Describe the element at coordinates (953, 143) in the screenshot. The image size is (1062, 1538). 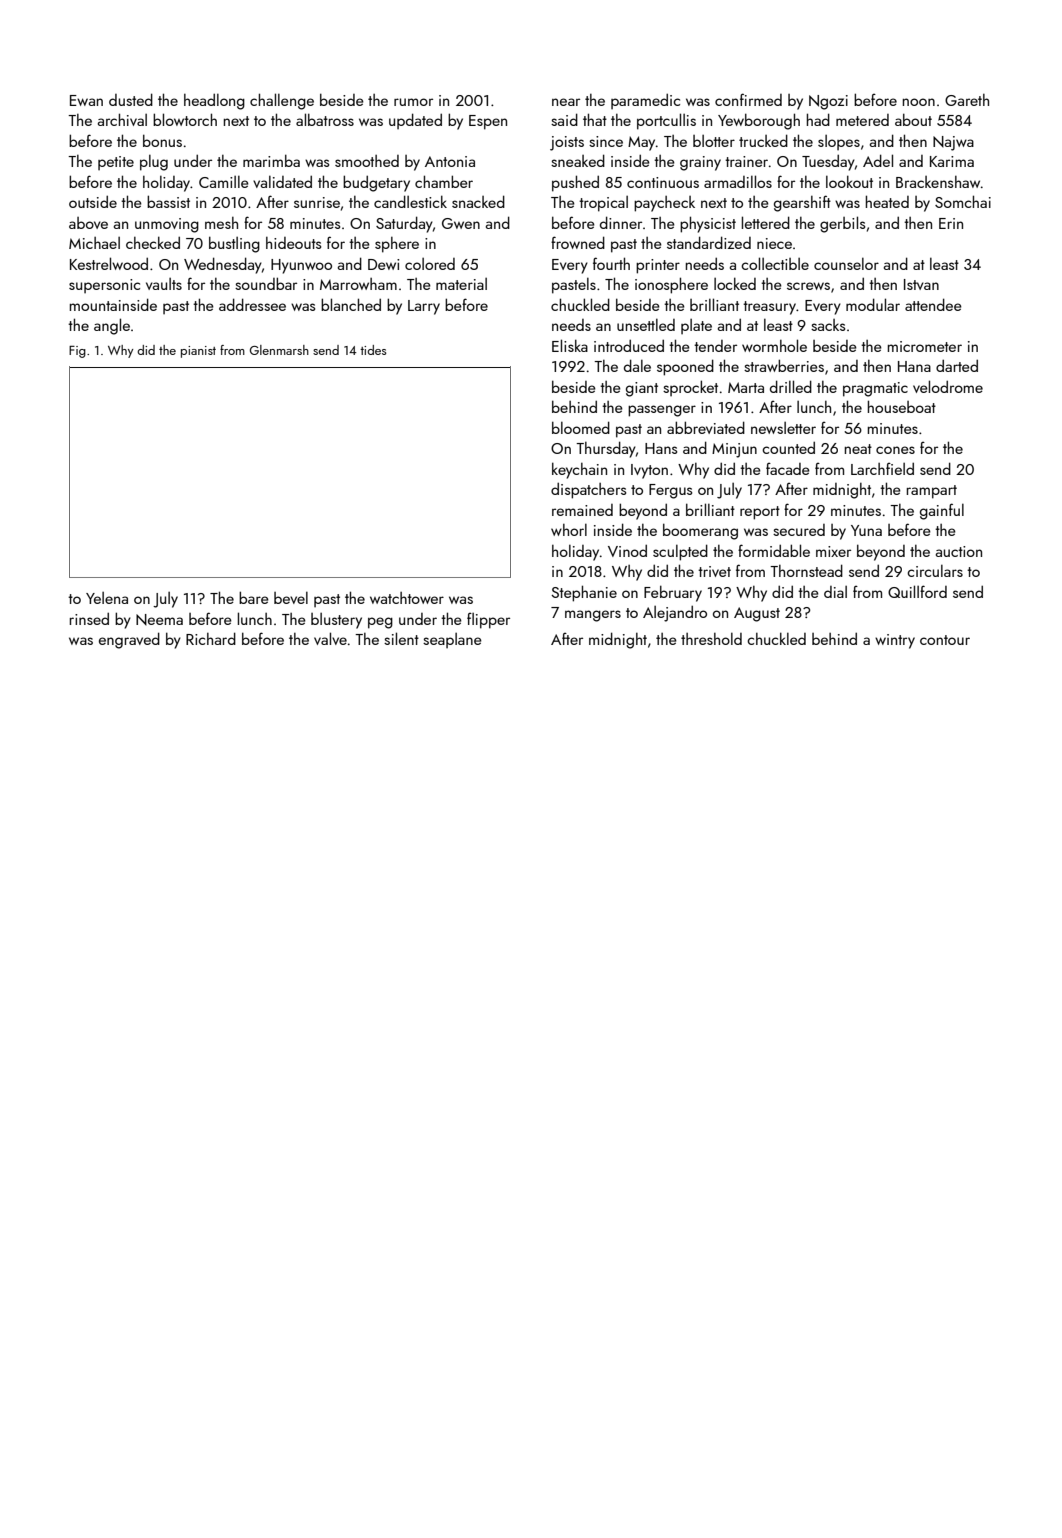
I see `Najwa` at that location.
